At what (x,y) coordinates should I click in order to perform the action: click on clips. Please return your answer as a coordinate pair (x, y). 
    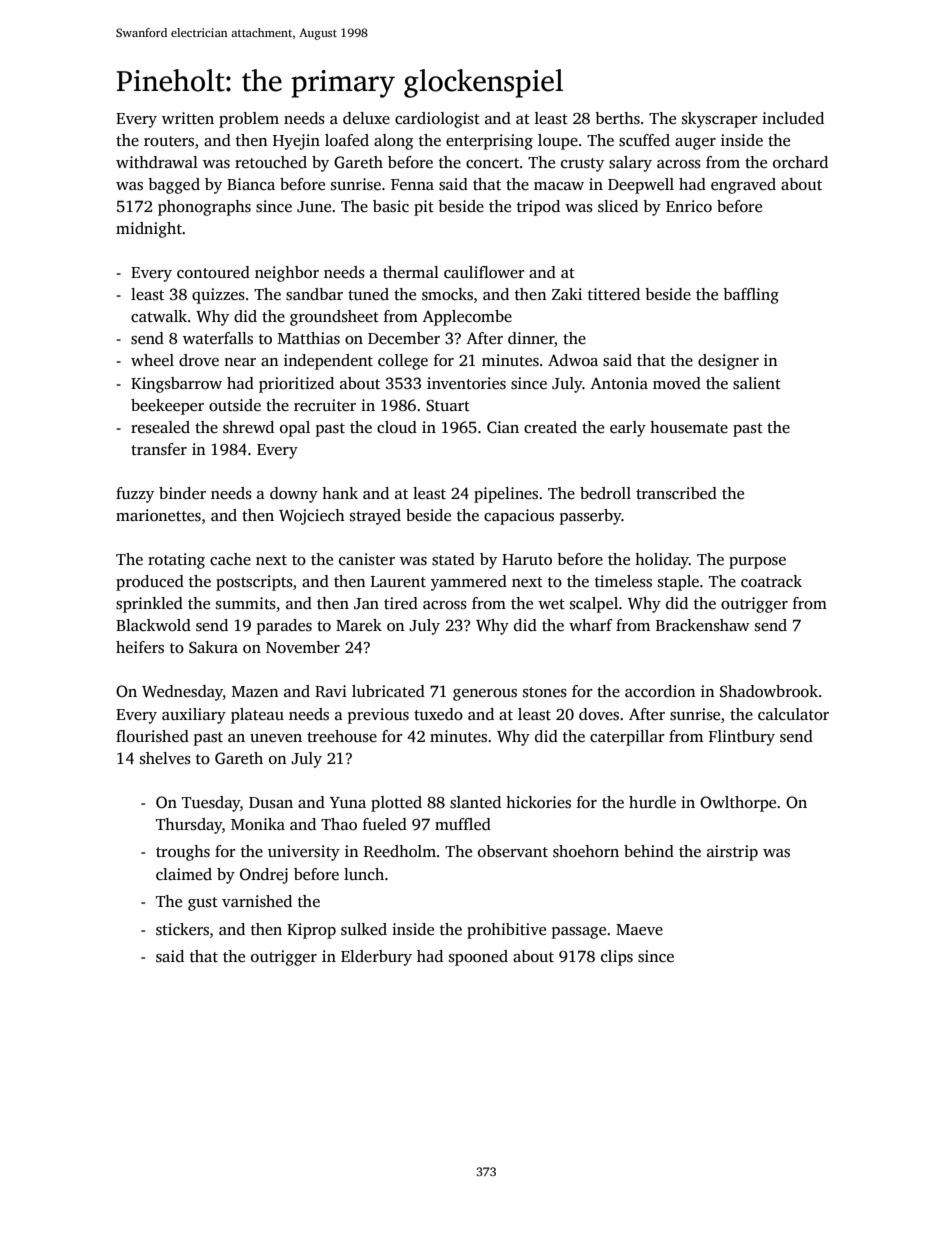
    Looking at the image, I should click on (617, 958).
